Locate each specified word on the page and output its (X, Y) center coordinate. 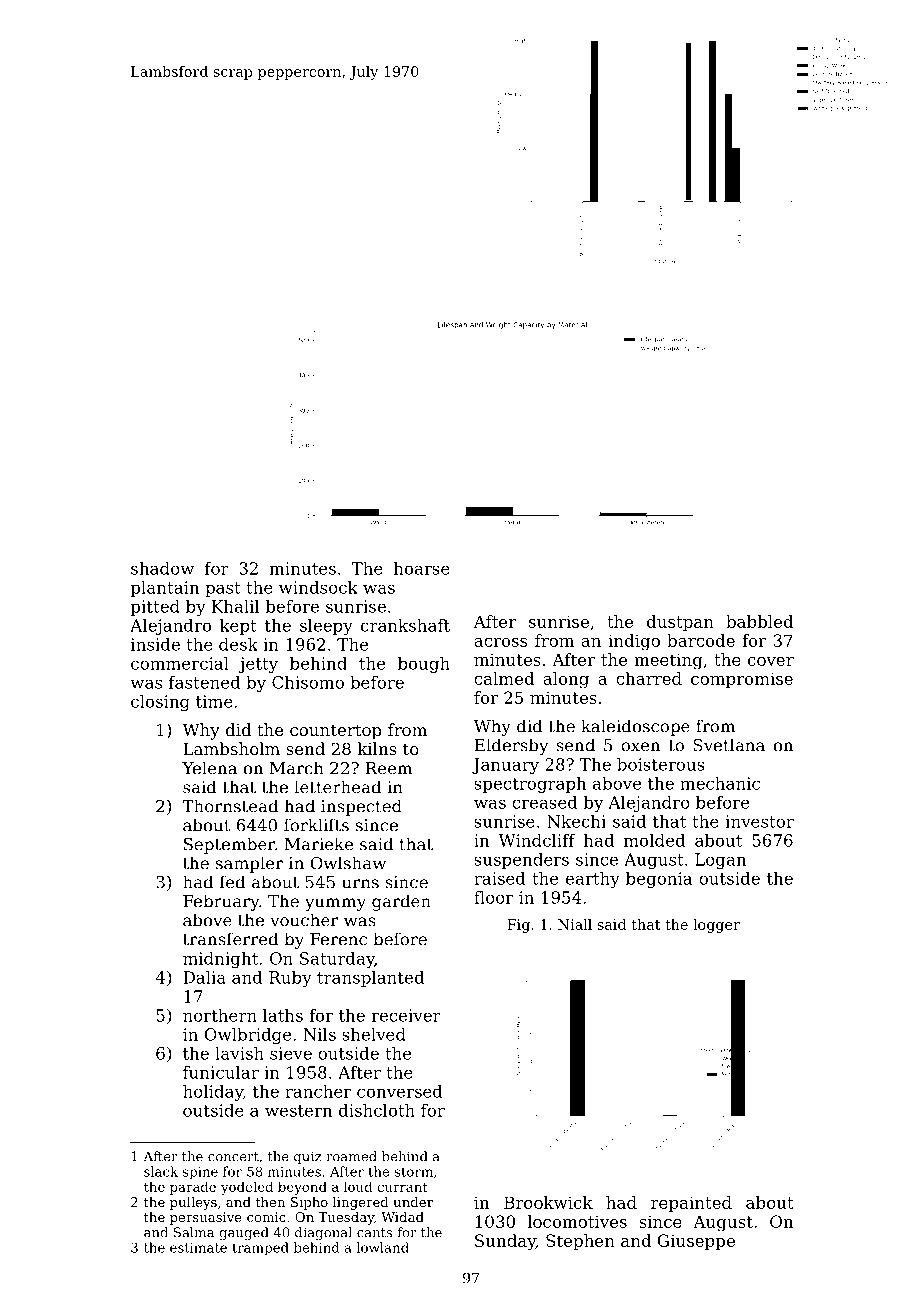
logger (716, 926)
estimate (198, 1248)
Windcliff (537, 840)
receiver (406, 1015)
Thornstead (230, 806)
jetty (258, 665)
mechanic (720, 783)
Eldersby (511, 746)
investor (759, 821)
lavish (239, 1053)
